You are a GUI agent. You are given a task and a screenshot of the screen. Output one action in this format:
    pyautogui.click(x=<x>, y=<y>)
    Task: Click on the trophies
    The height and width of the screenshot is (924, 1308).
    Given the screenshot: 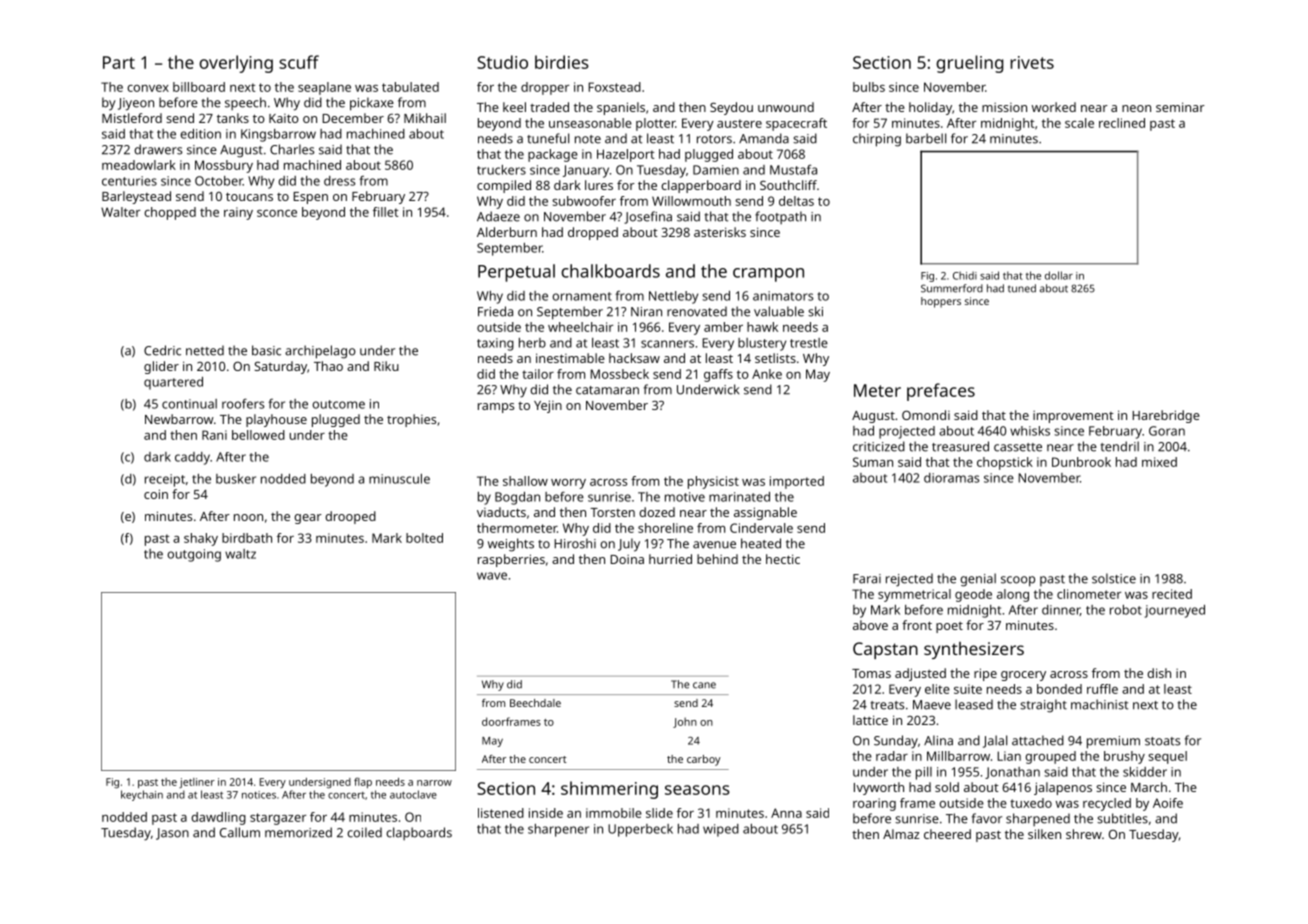 What is the action you would take?
    pyautogui.click(x=411, y=420)
